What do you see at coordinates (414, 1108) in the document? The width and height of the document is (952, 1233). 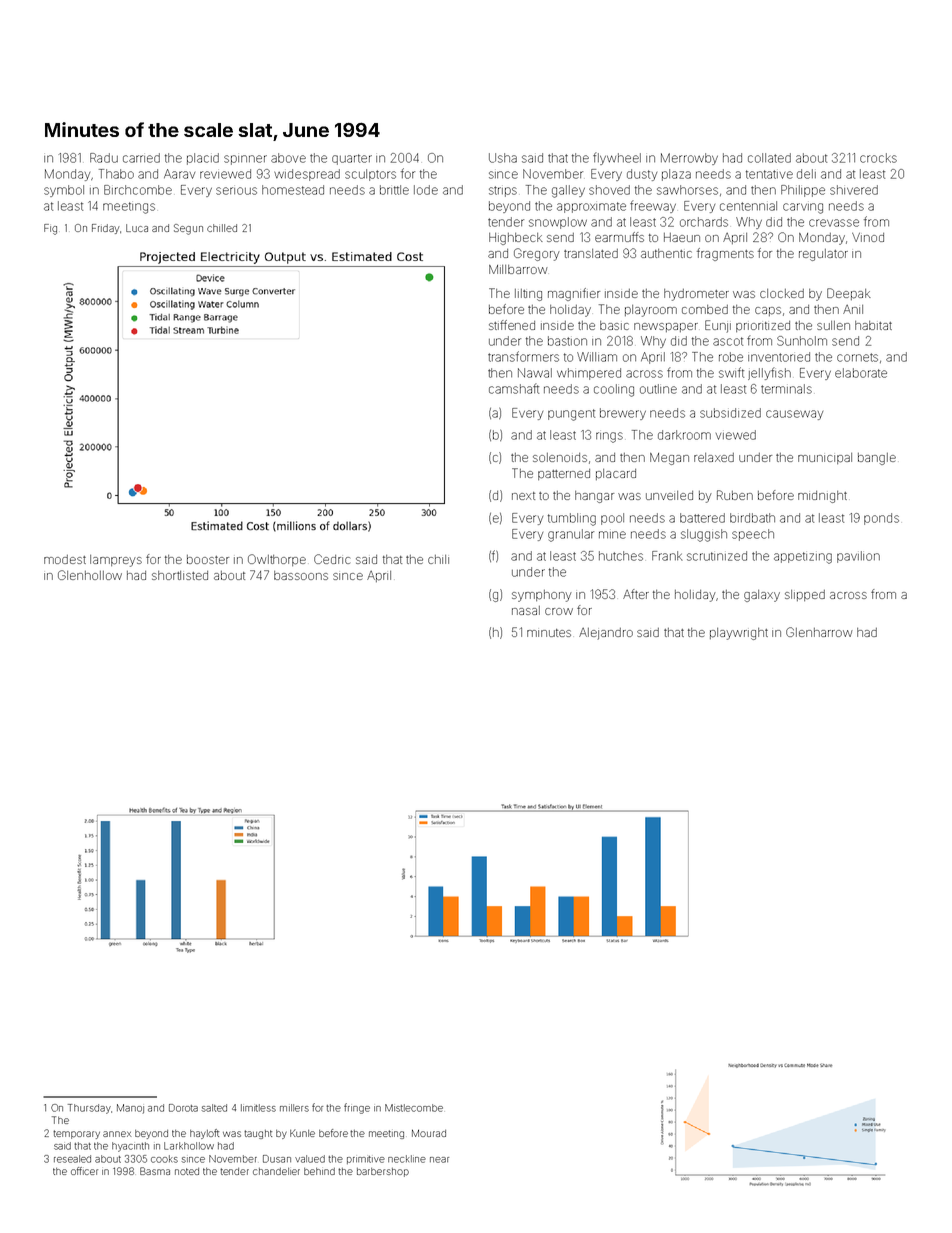 I see `Mistlecombe` at bounding box center [414, 1108].
